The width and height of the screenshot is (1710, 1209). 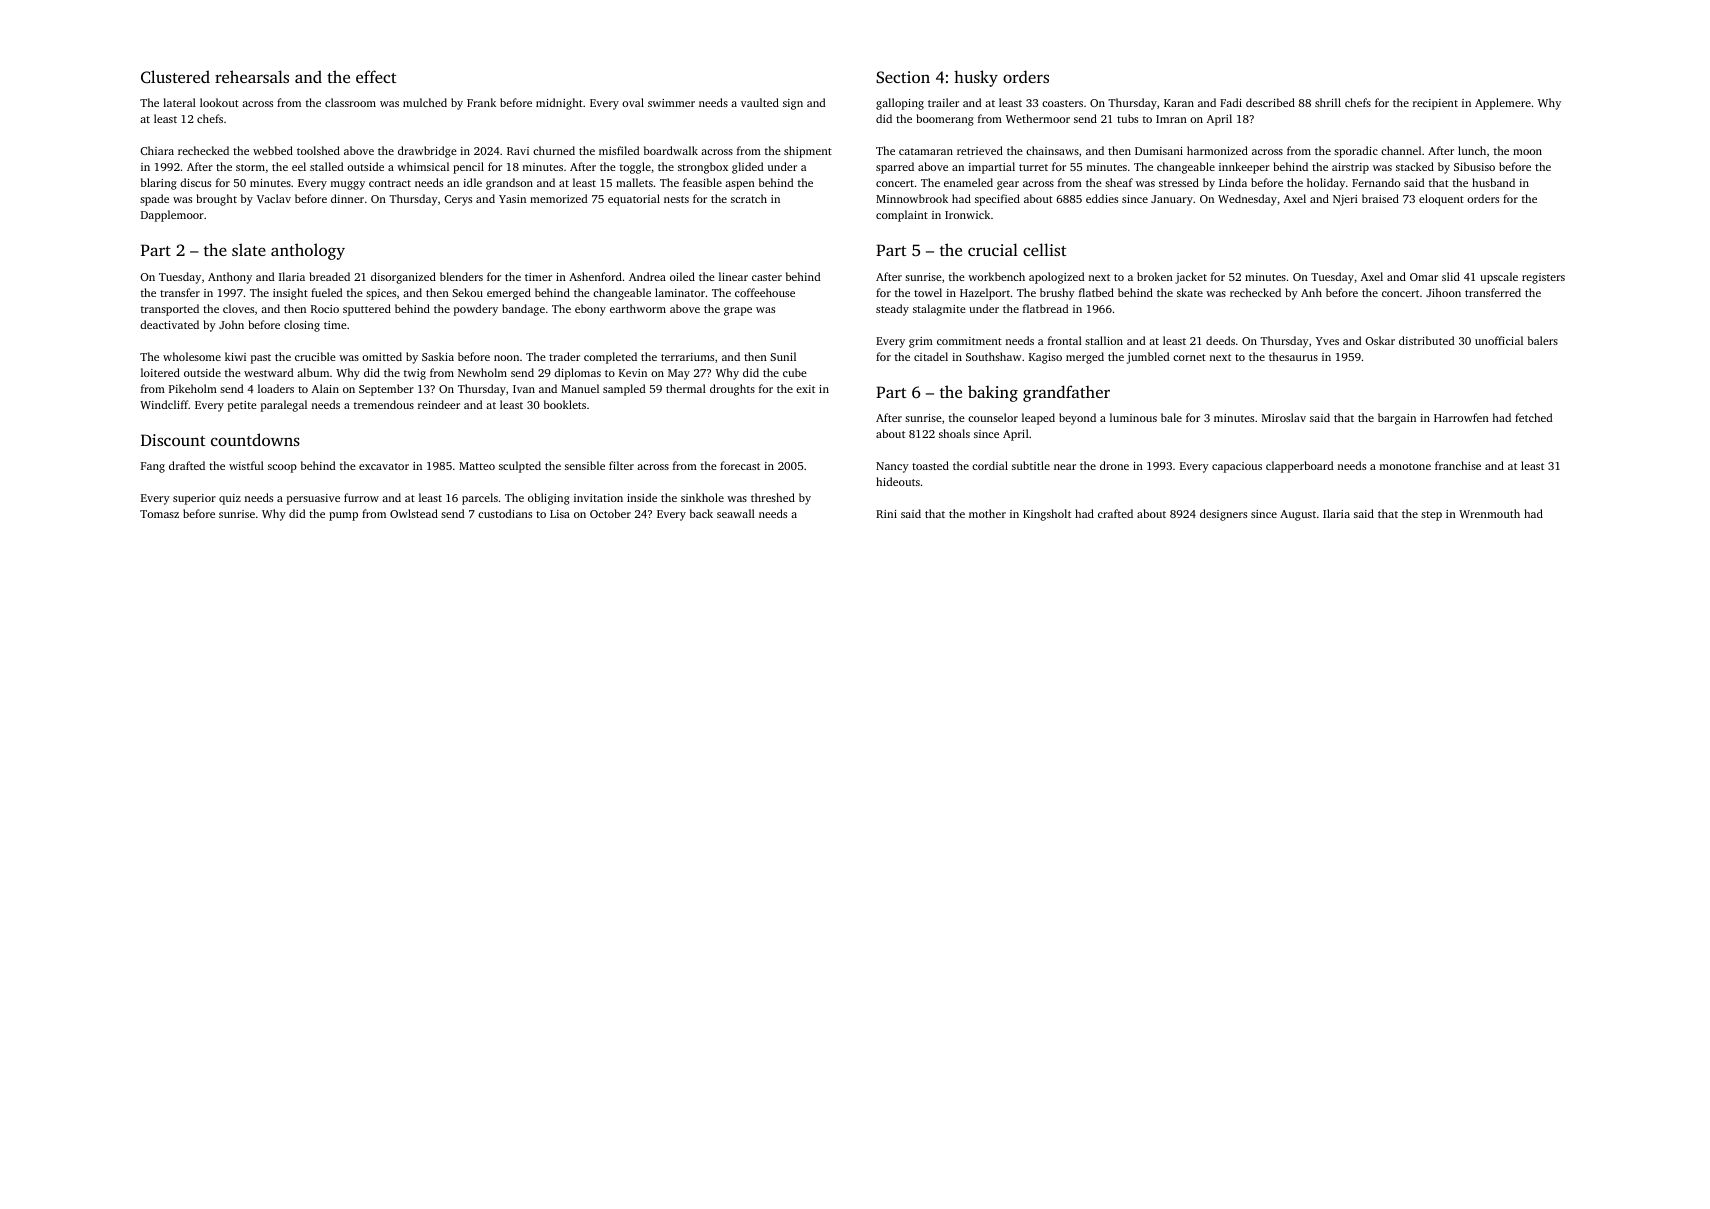 What do you see at coordinates (740, 465) in the screenshot?
I see `forecast` at bounding box center [740, 465].
